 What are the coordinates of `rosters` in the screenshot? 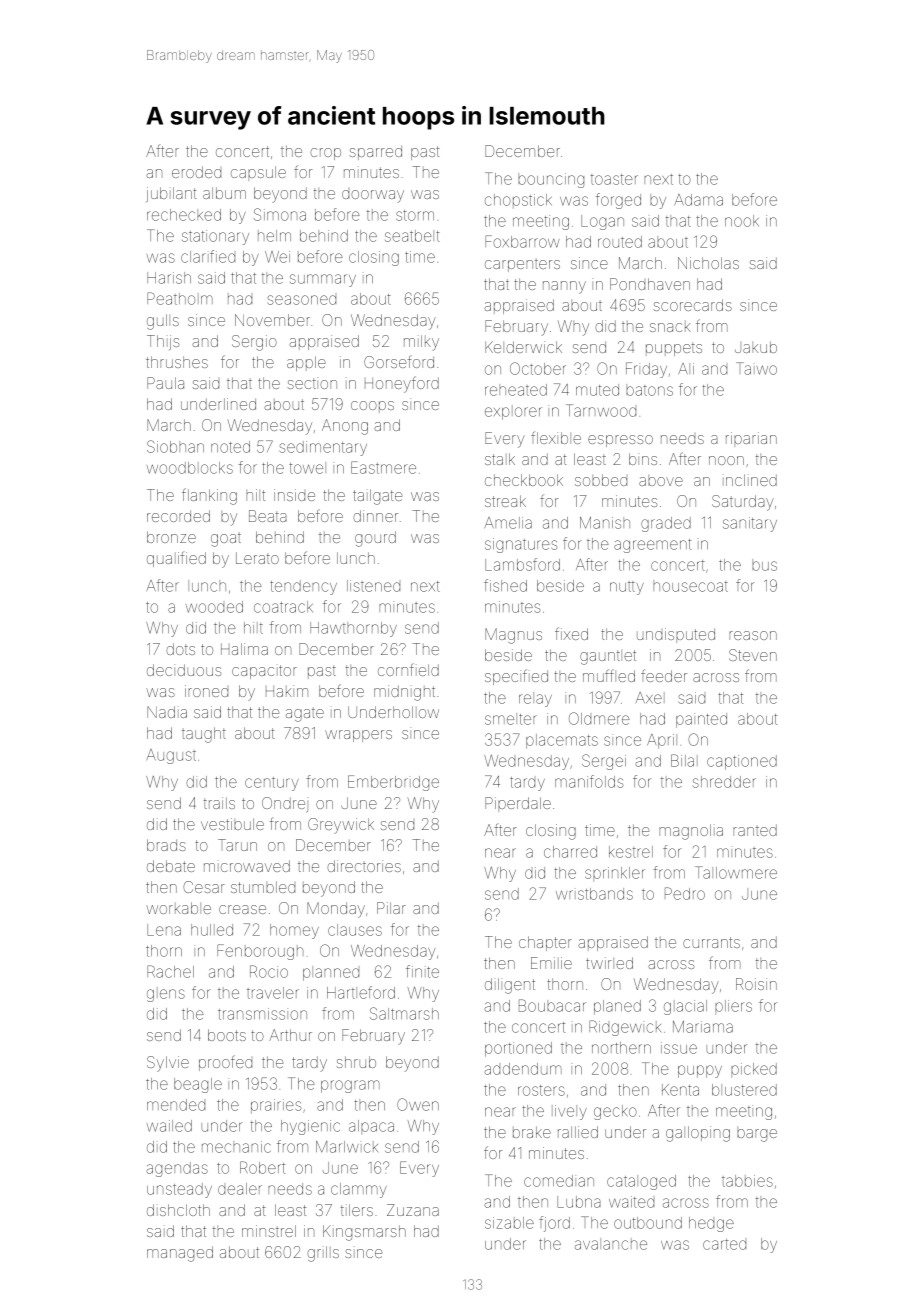 It's located at (541, 1090).
